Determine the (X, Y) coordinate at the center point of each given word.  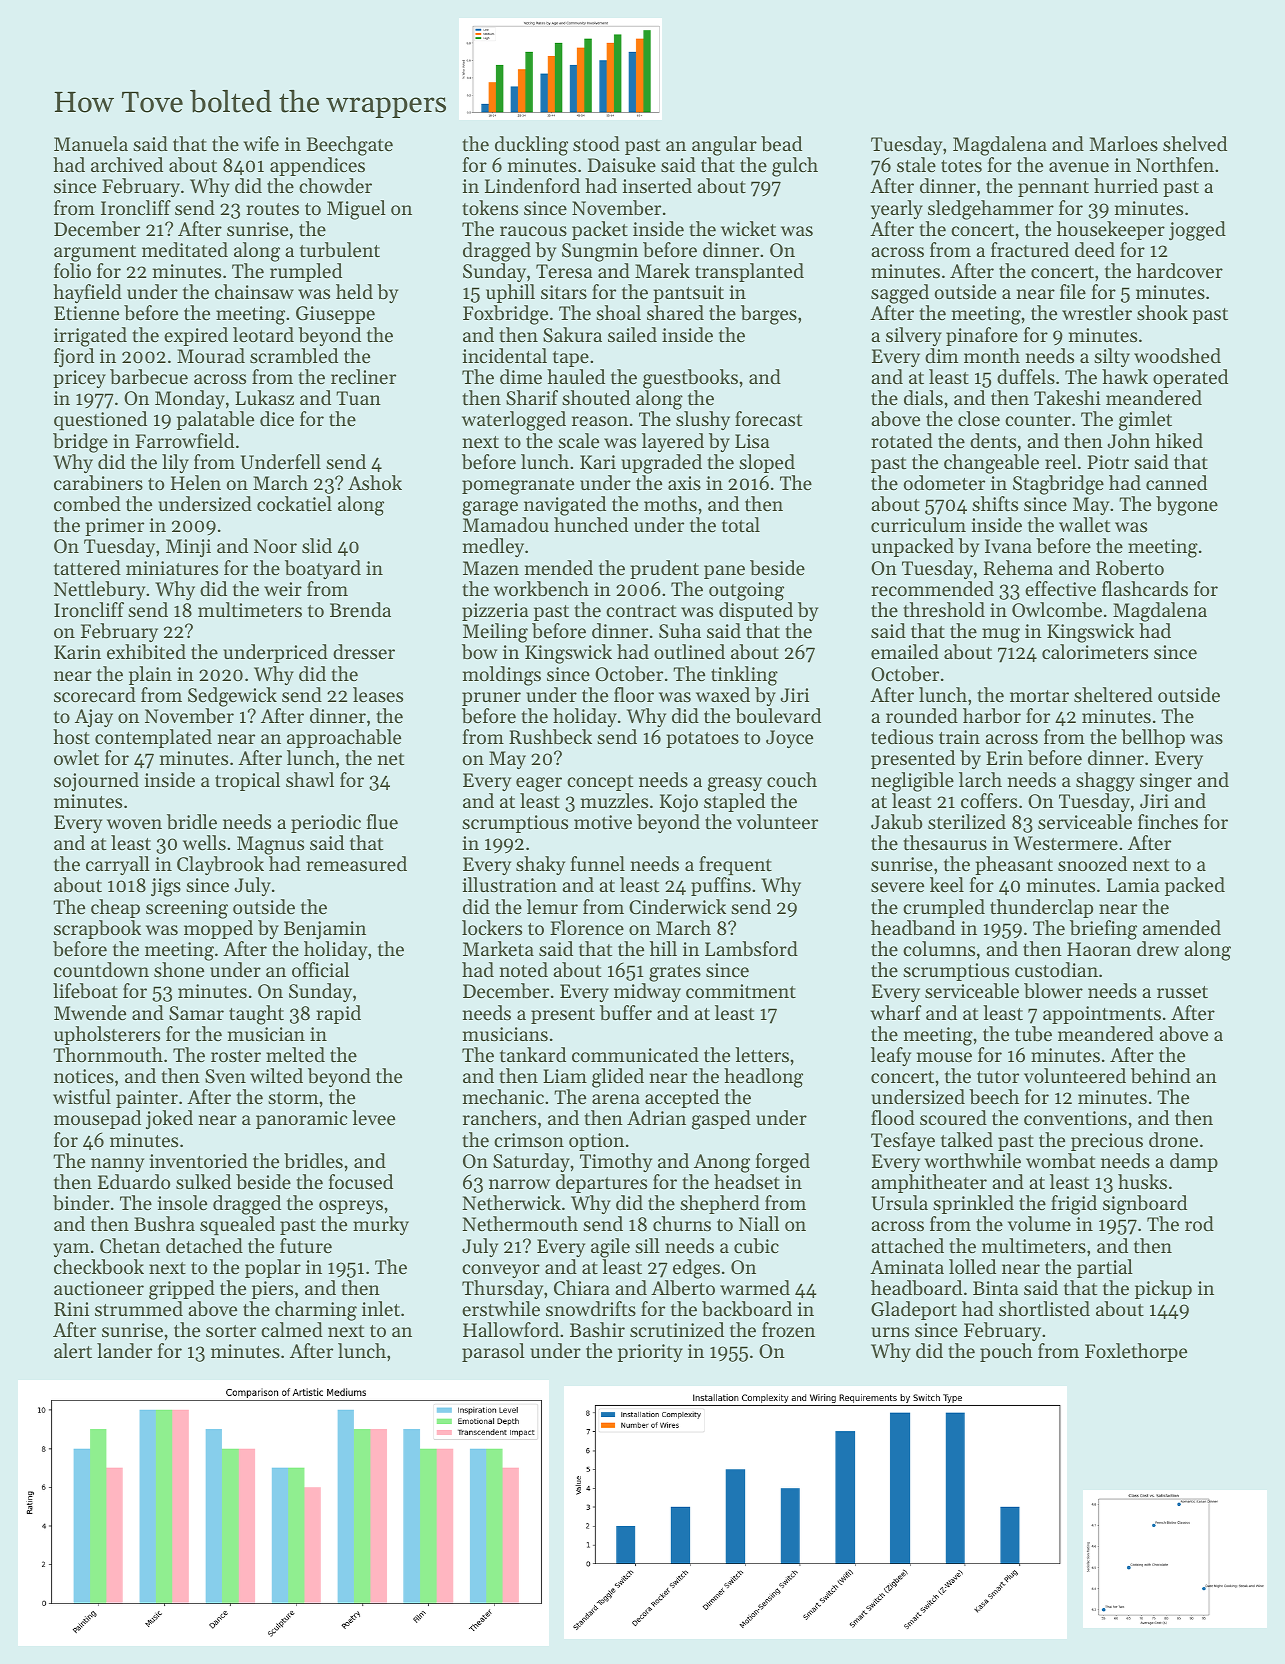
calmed (292, 1329)
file (1073, 291)
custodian (1056, 969)
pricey (79, 379)
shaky (540, 865)
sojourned (96, 781)
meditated (185, 249)
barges (769, 315)
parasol (493, 1352)
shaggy (1105, 782)
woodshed (1177, 355)
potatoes (702, 740)
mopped (218, 929)
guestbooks (690, 379)
